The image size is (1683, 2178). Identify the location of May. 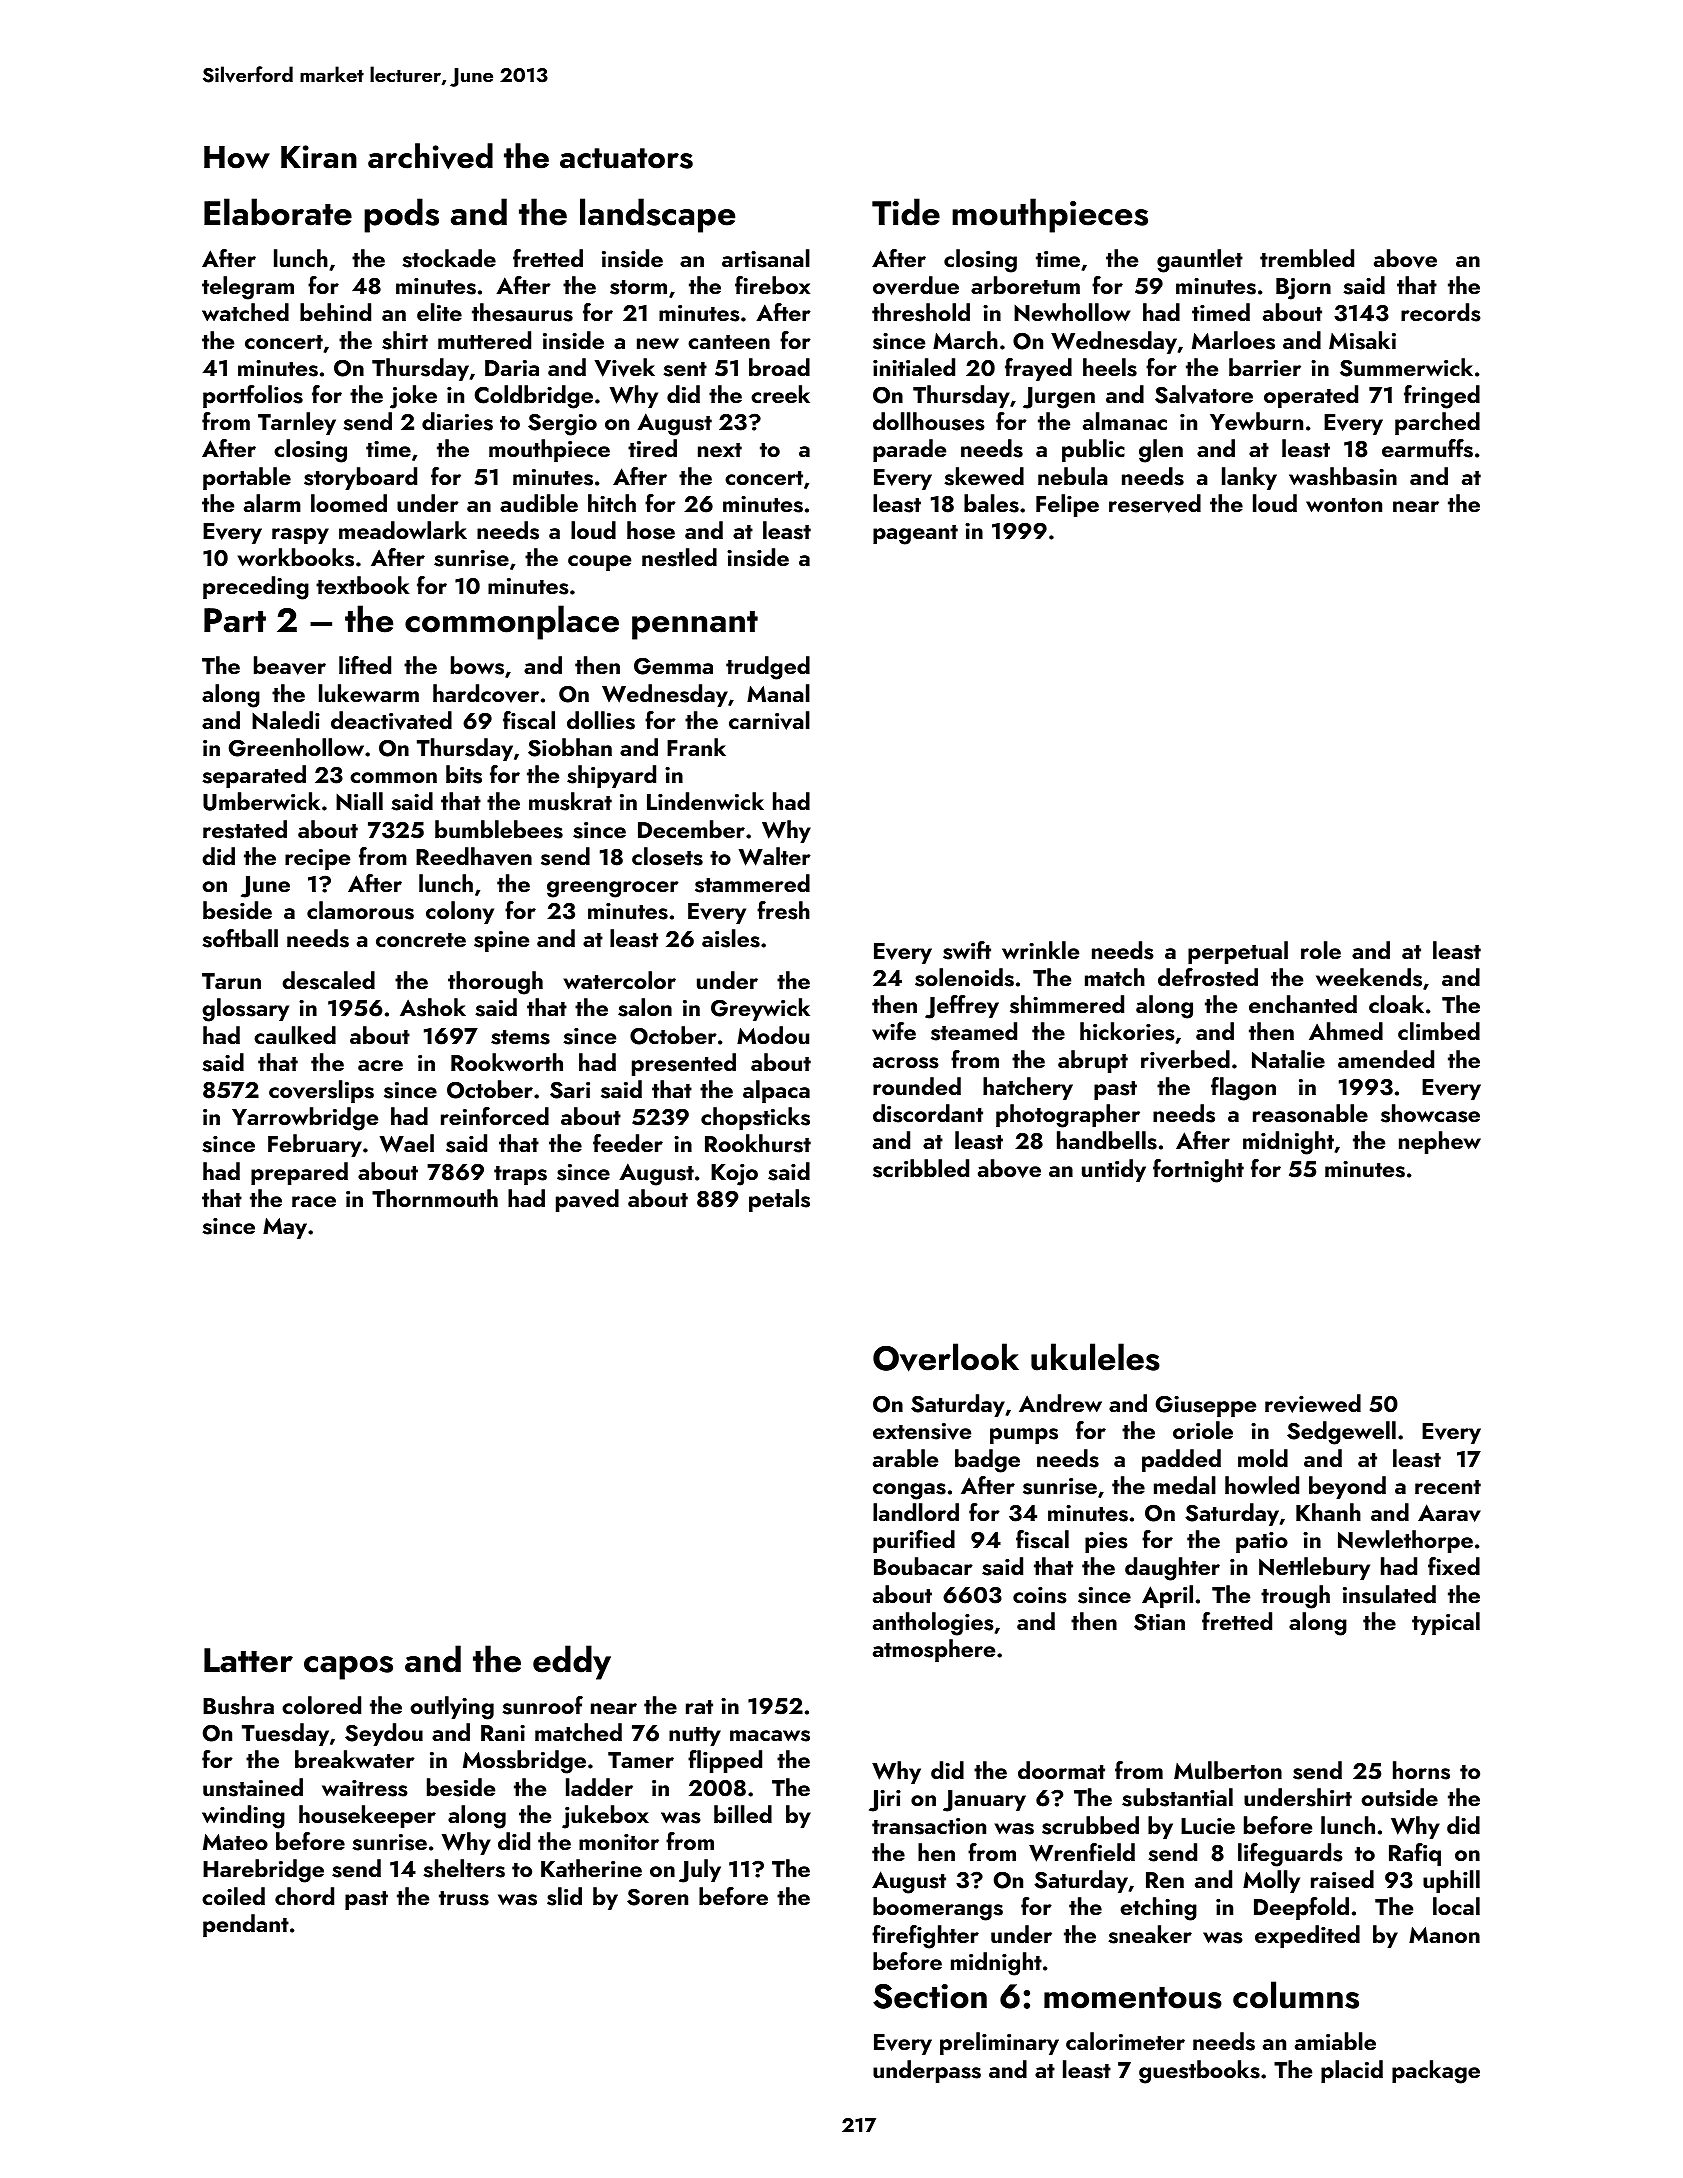
(285, 1228).
